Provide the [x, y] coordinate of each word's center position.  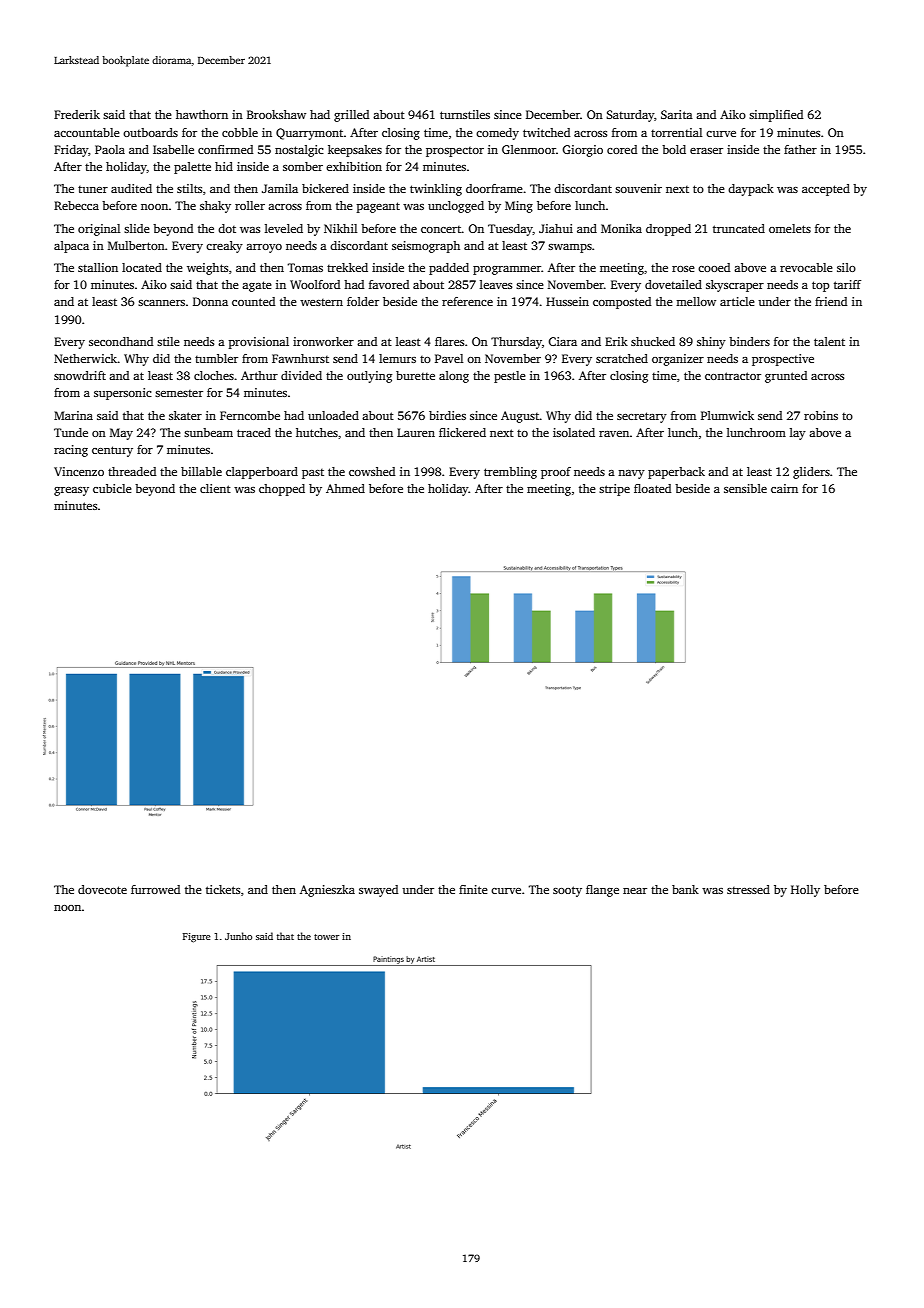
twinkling [436, 190]
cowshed [372, 471]
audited [131, 188]
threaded [132, 471]
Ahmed [345, 488]
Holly [805, 891]
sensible [745, 488]
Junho [238, 936]
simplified [776, 116]
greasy [71, 491]
